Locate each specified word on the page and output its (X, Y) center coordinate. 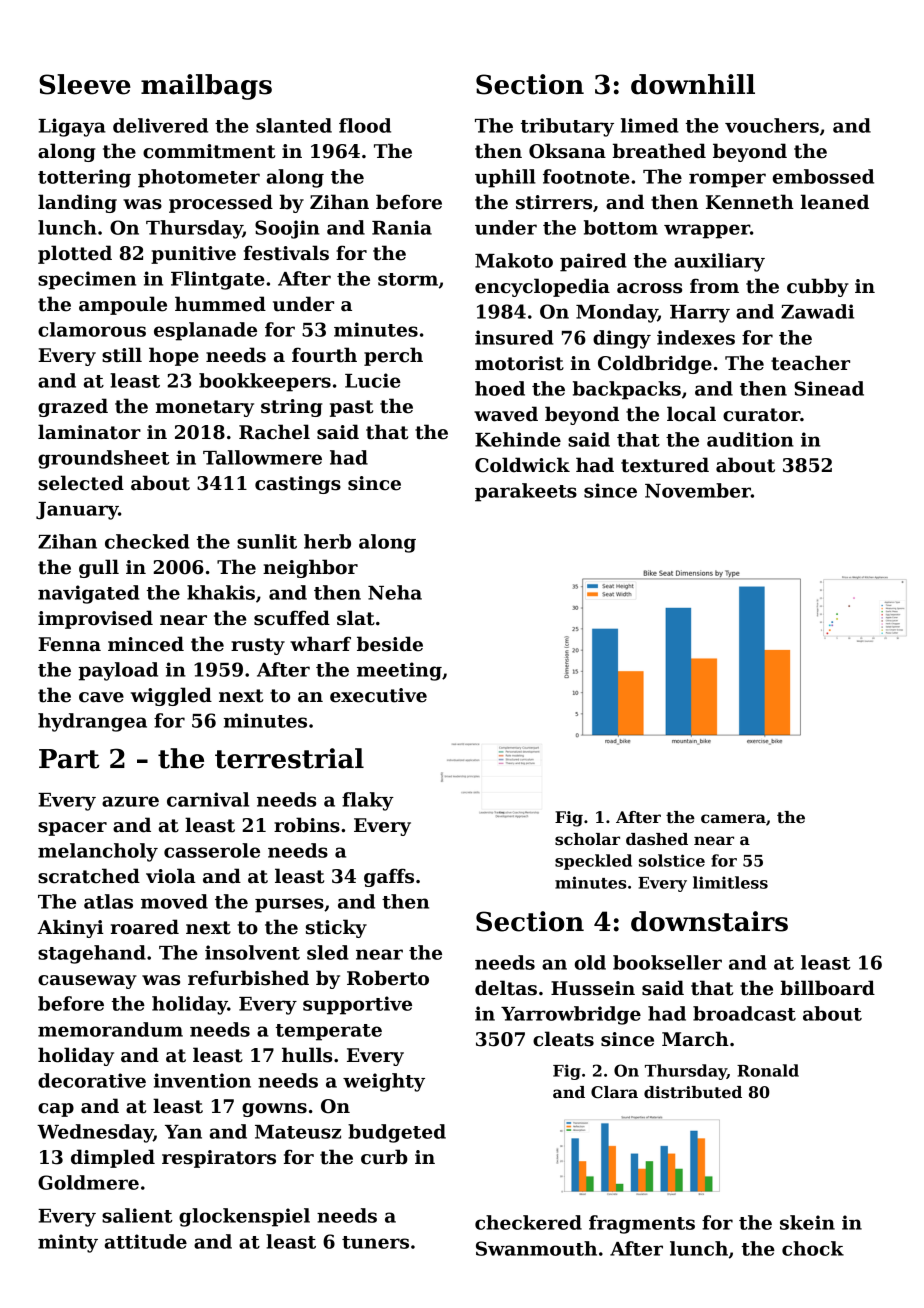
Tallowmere (262, 457)
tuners (375, 1242)
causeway (87, 982)
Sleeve (85, 84)
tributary (567, 127)
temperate (329, 1032)
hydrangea (92, 722)
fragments (642, 1224)
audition (750, 439)
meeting (399, 671)
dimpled (113, 1158)
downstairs (709, 921)
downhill (693, 84)
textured (665, 465)
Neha (395, 592)
